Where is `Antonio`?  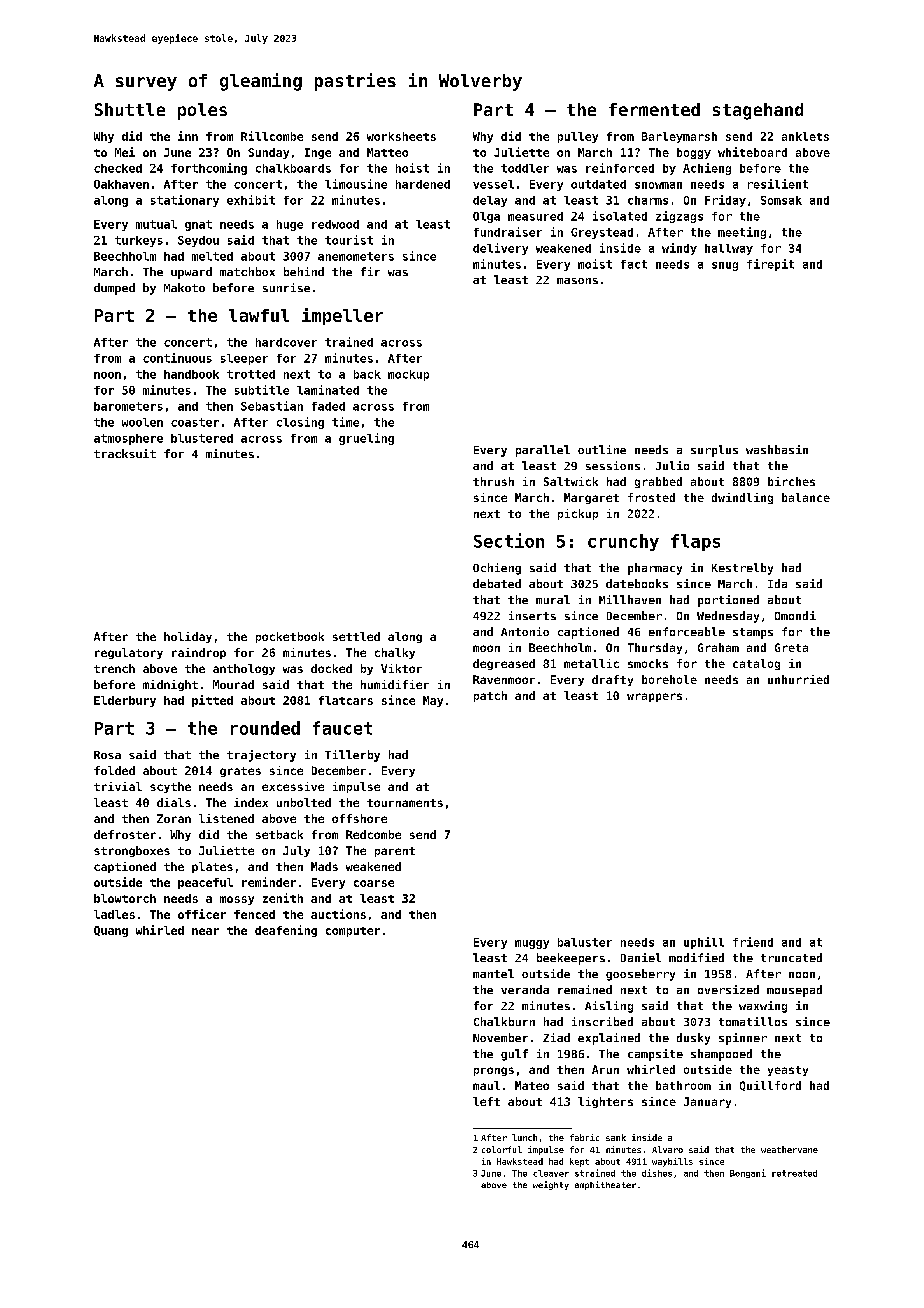 Antonio is located at coordinates (525, 631).
